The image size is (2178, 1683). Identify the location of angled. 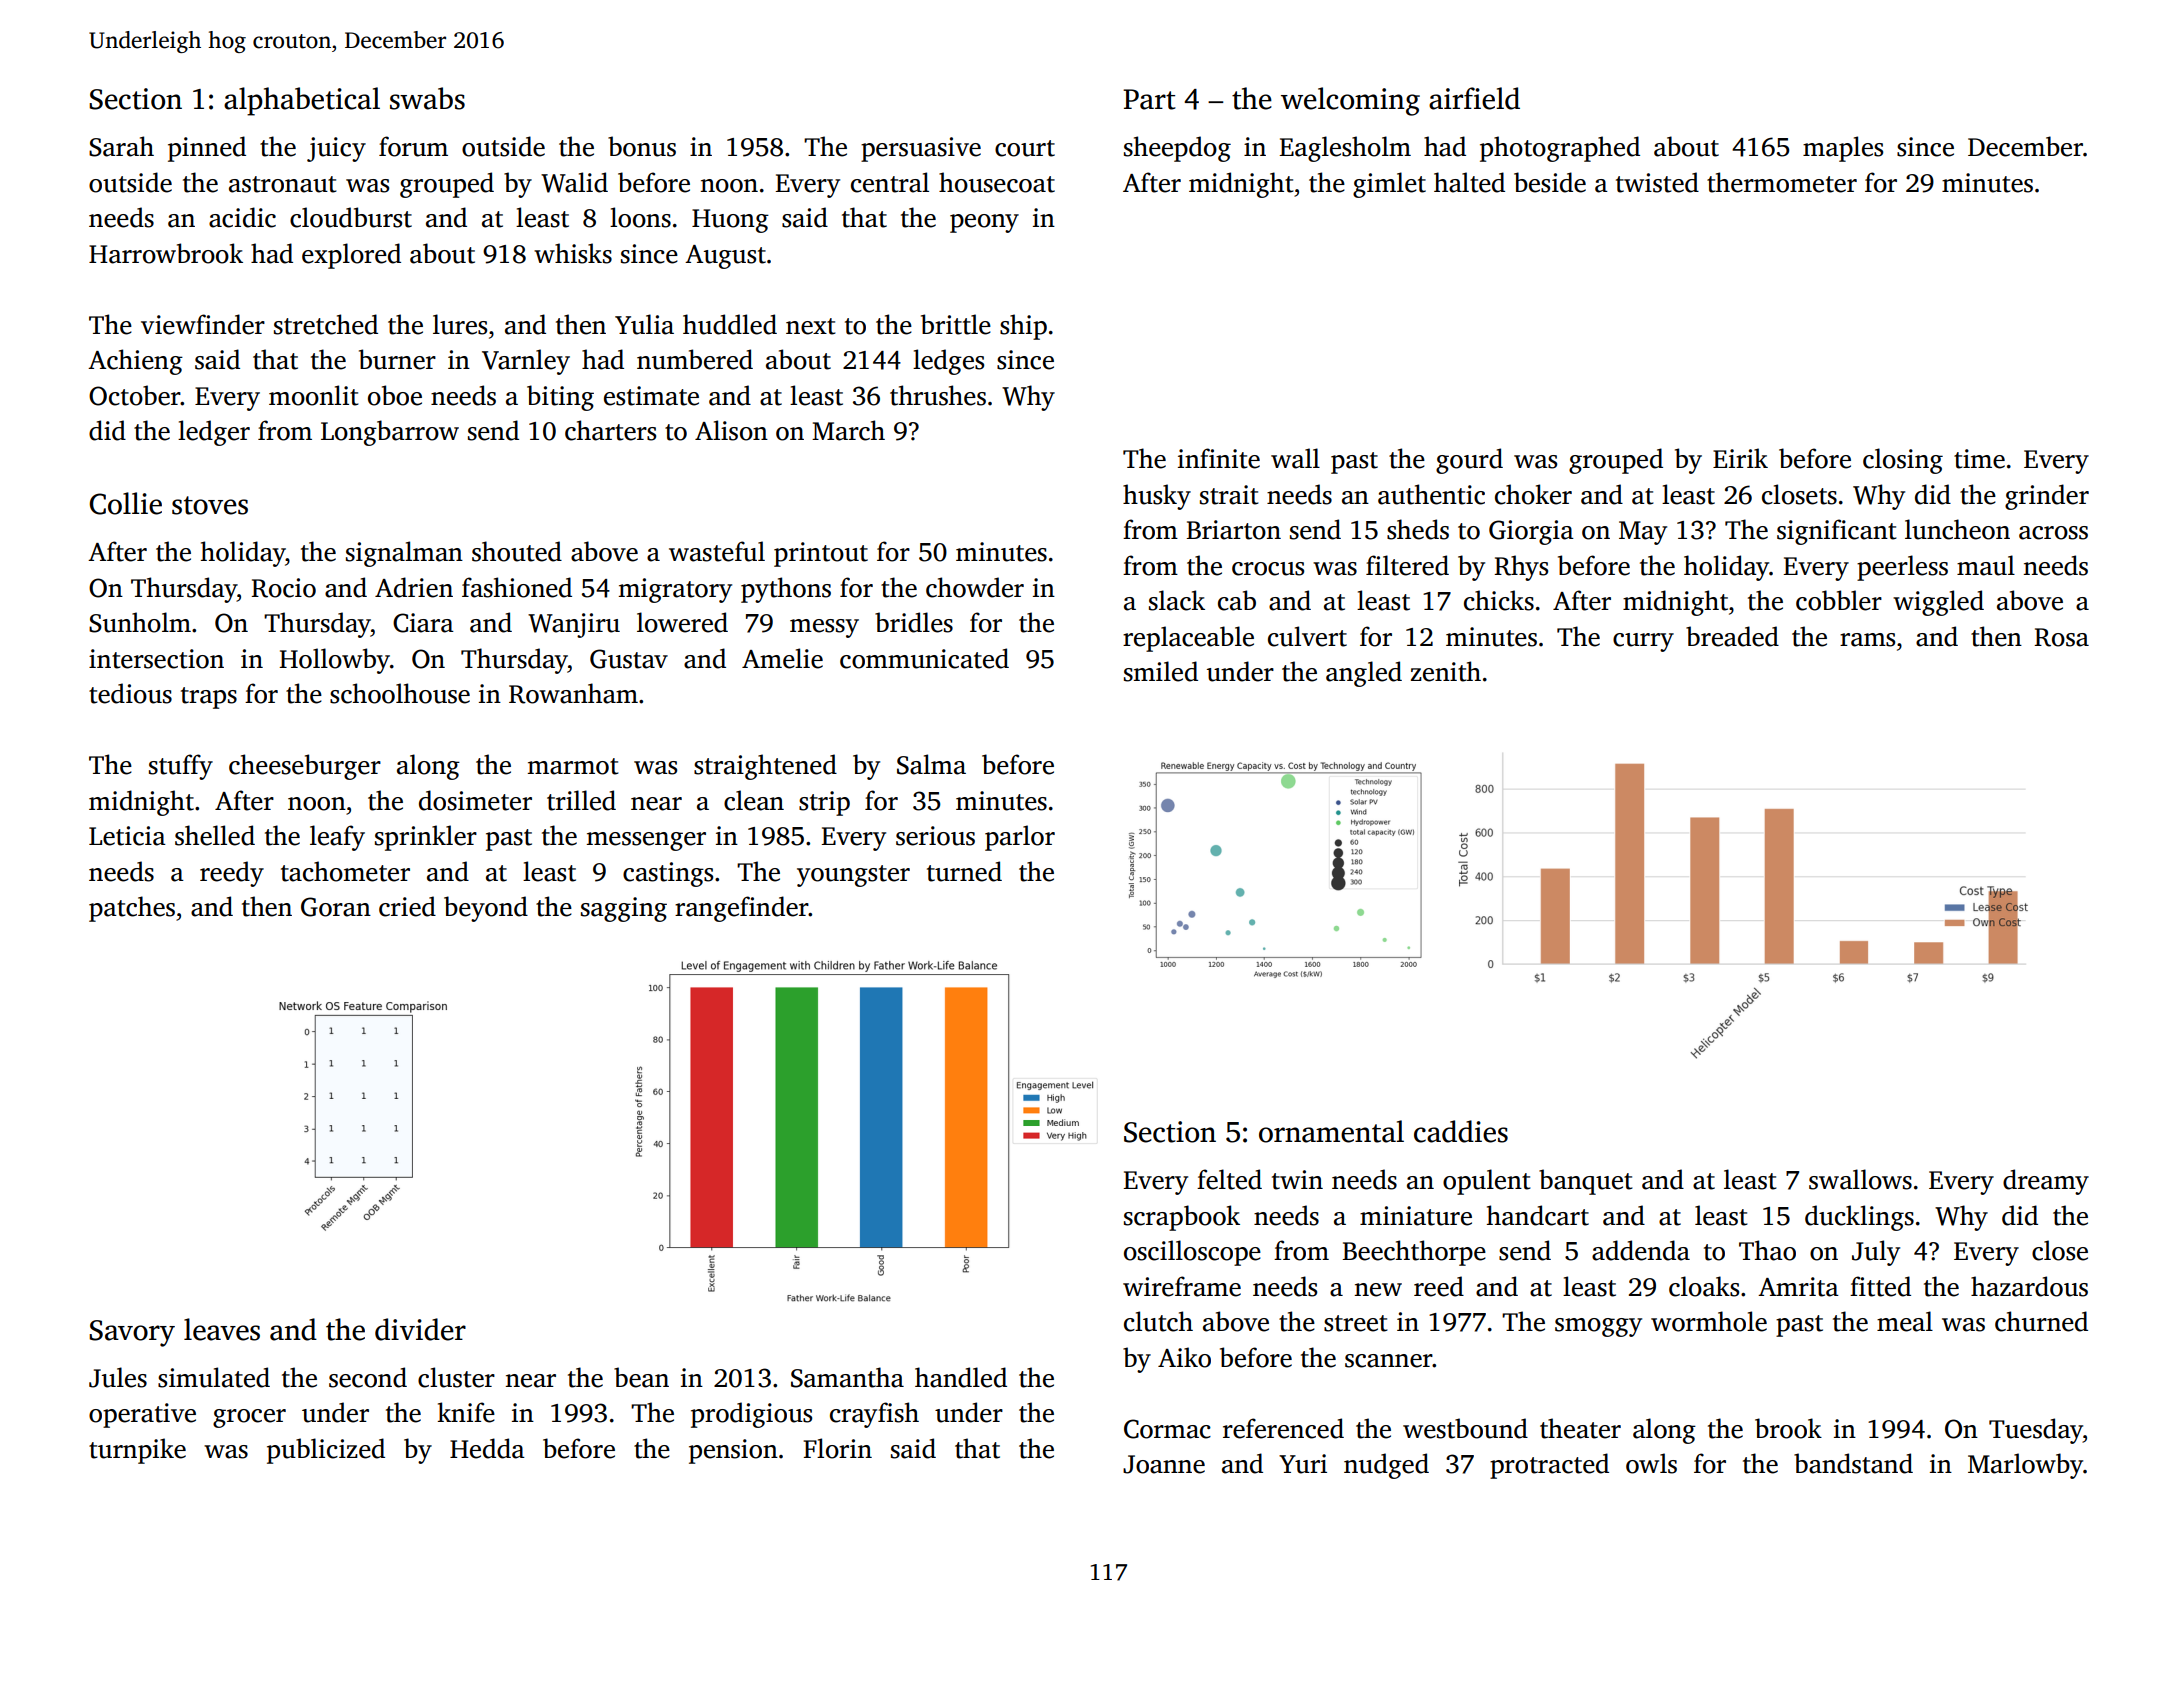
(1364, 674).
